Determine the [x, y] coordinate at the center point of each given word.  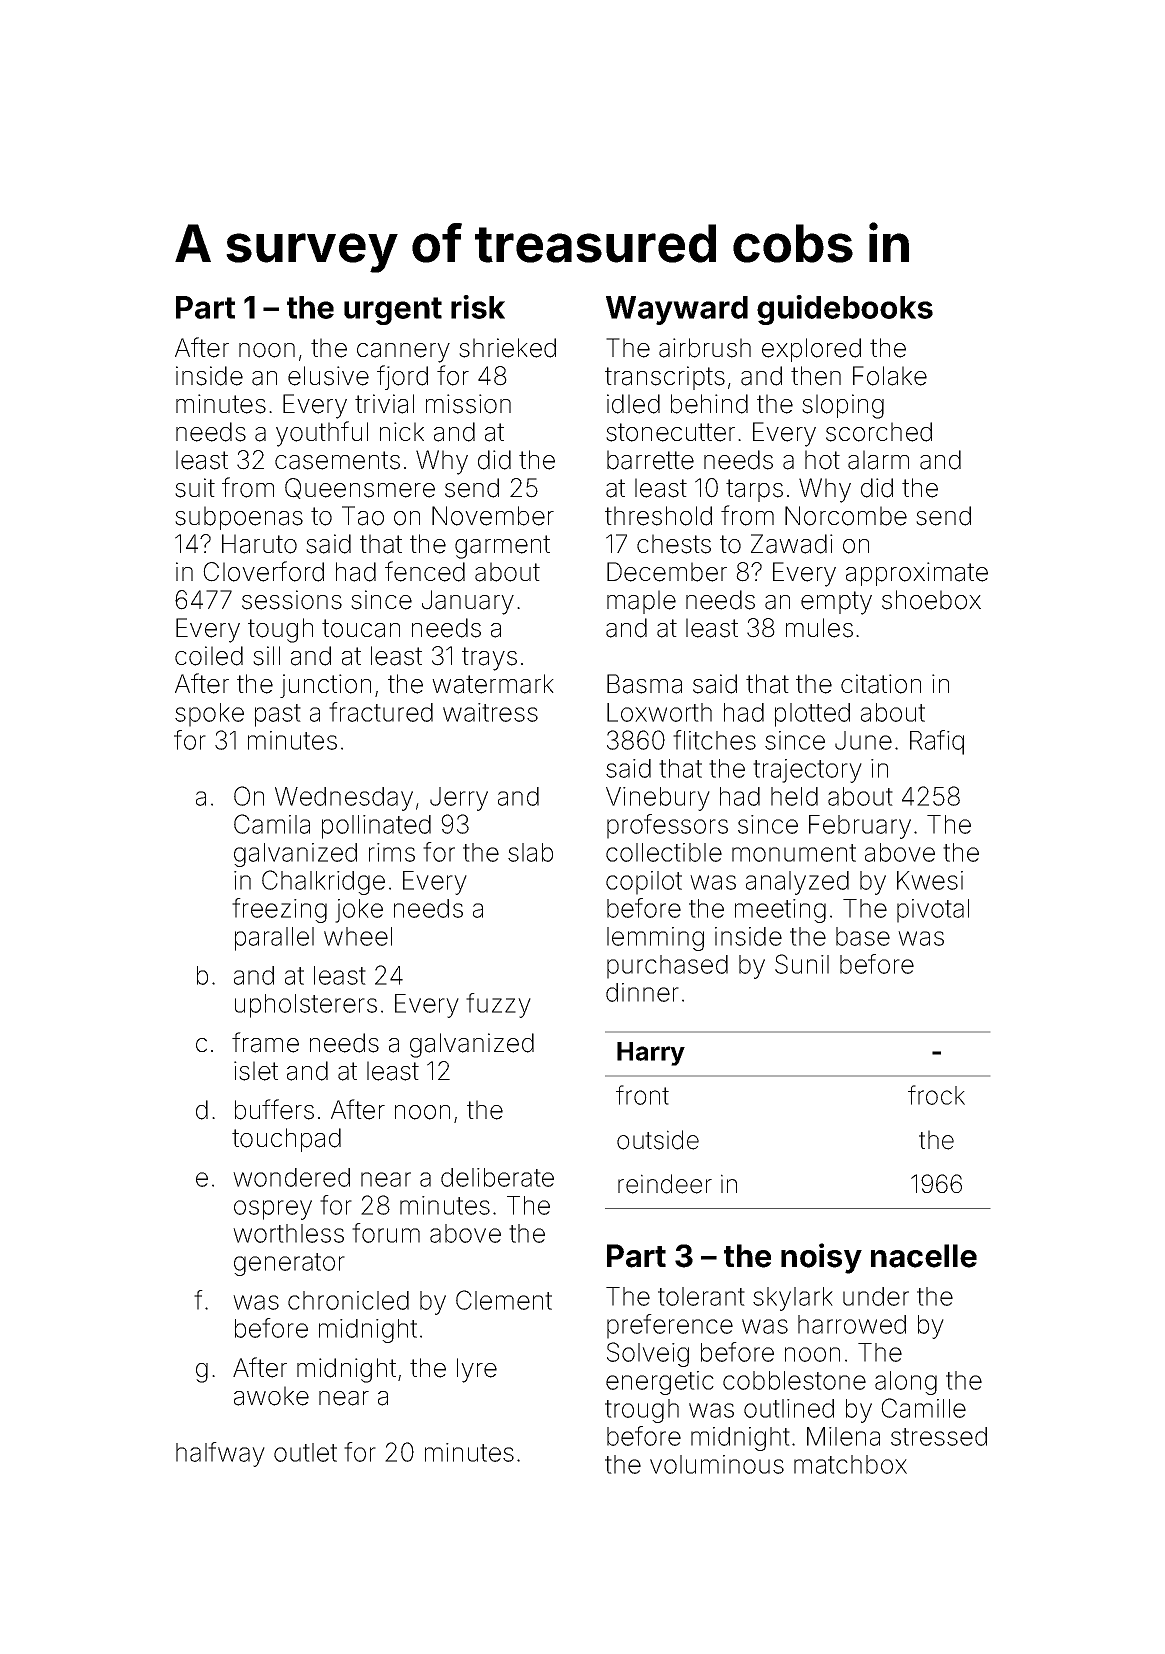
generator [289, 1264]
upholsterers [306, 1006]
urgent [393, 311]
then [816, 376]
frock [936, 1095]
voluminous [717, 1464]
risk [478, 307]
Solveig [648, 1354]
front [642, 1095]
